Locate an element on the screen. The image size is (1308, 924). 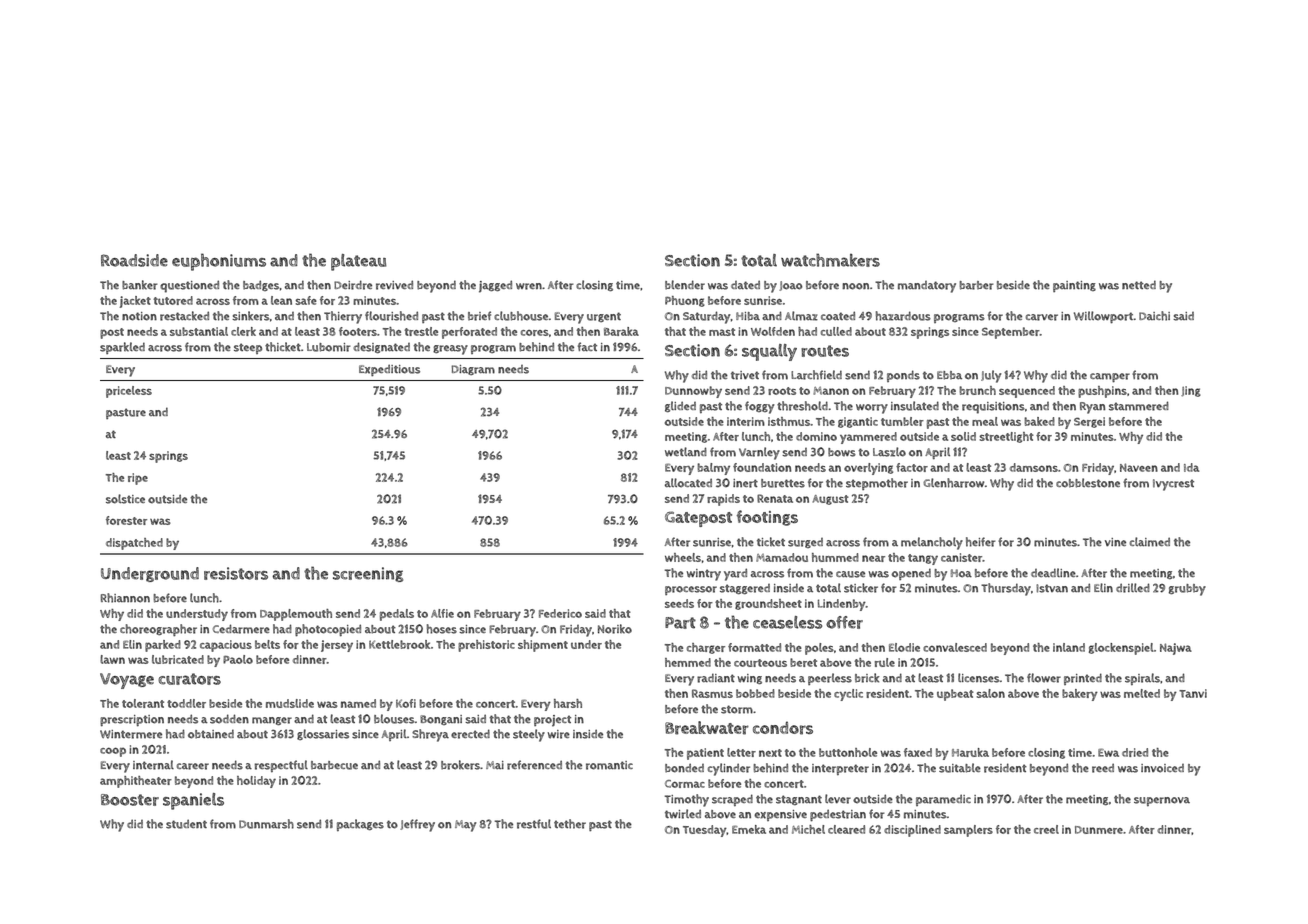
wire is located at coordinates (558, 734).
